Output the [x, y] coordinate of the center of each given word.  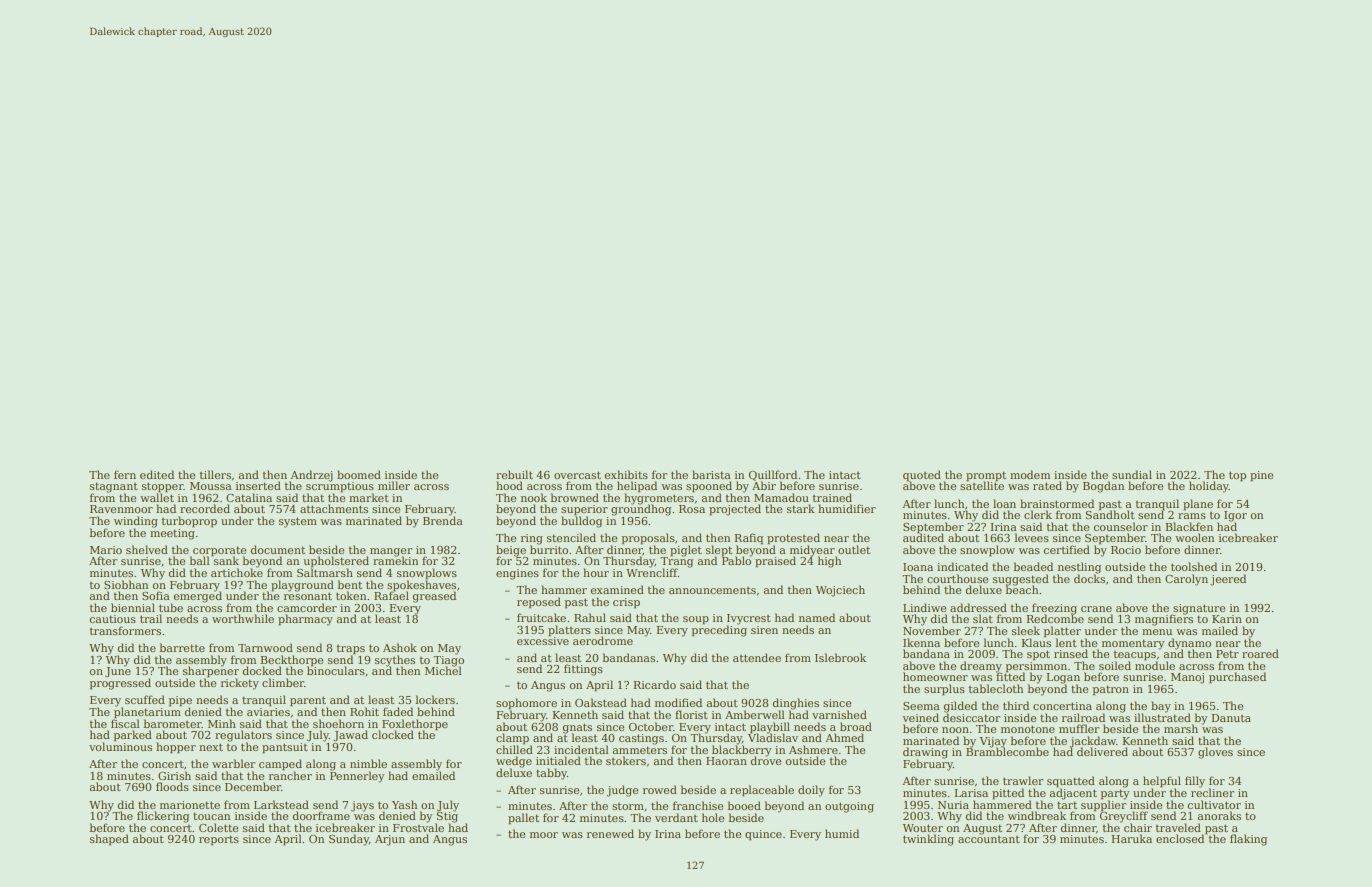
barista [711, 474]
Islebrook [840, 657]
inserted [258, 485]
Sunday [349, 840]
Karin [1227, 619]
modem [1030, 474]
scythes [395, 661]
